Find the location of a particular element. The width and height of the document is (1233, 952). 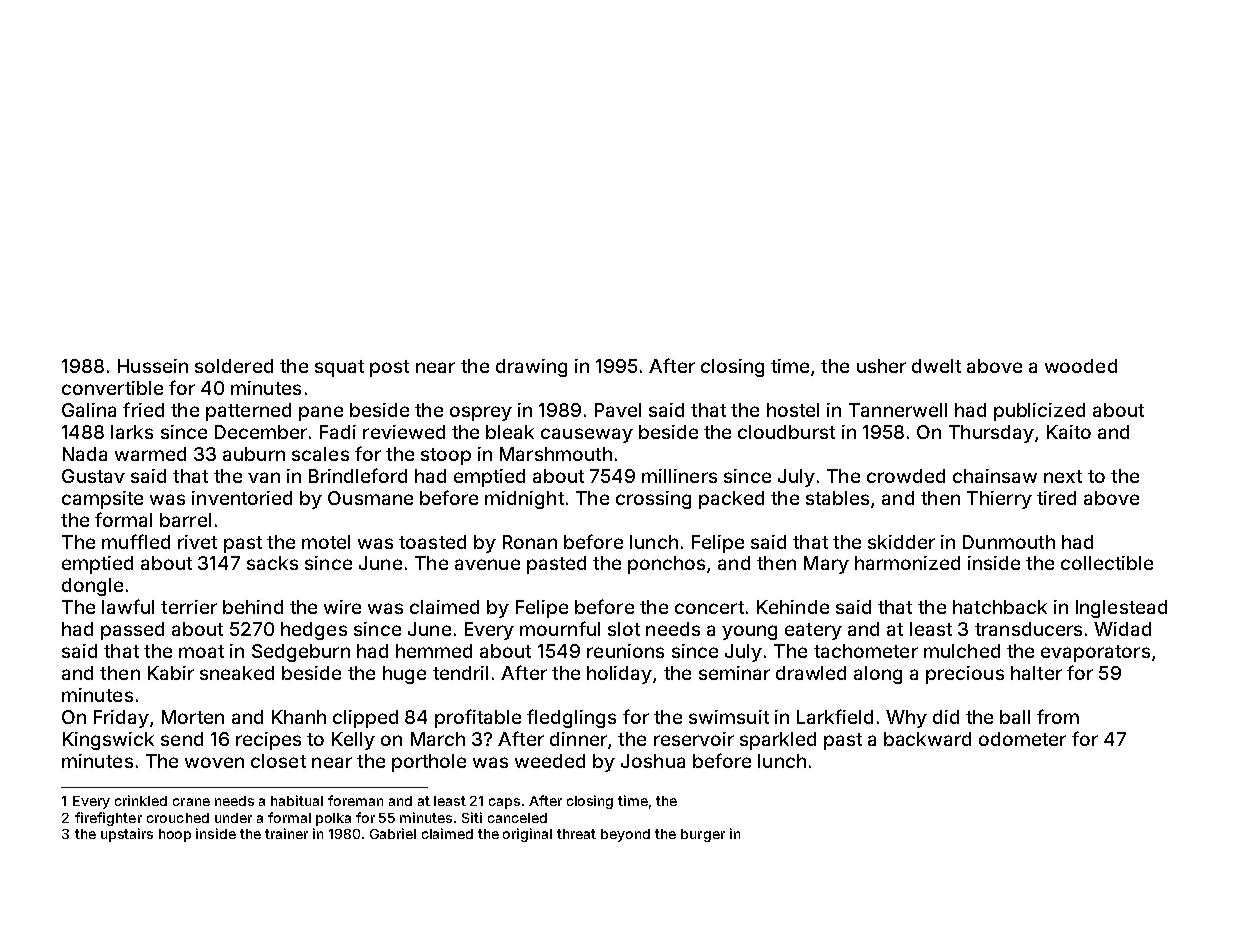

wooded is located at coordinates (1081, 366).
